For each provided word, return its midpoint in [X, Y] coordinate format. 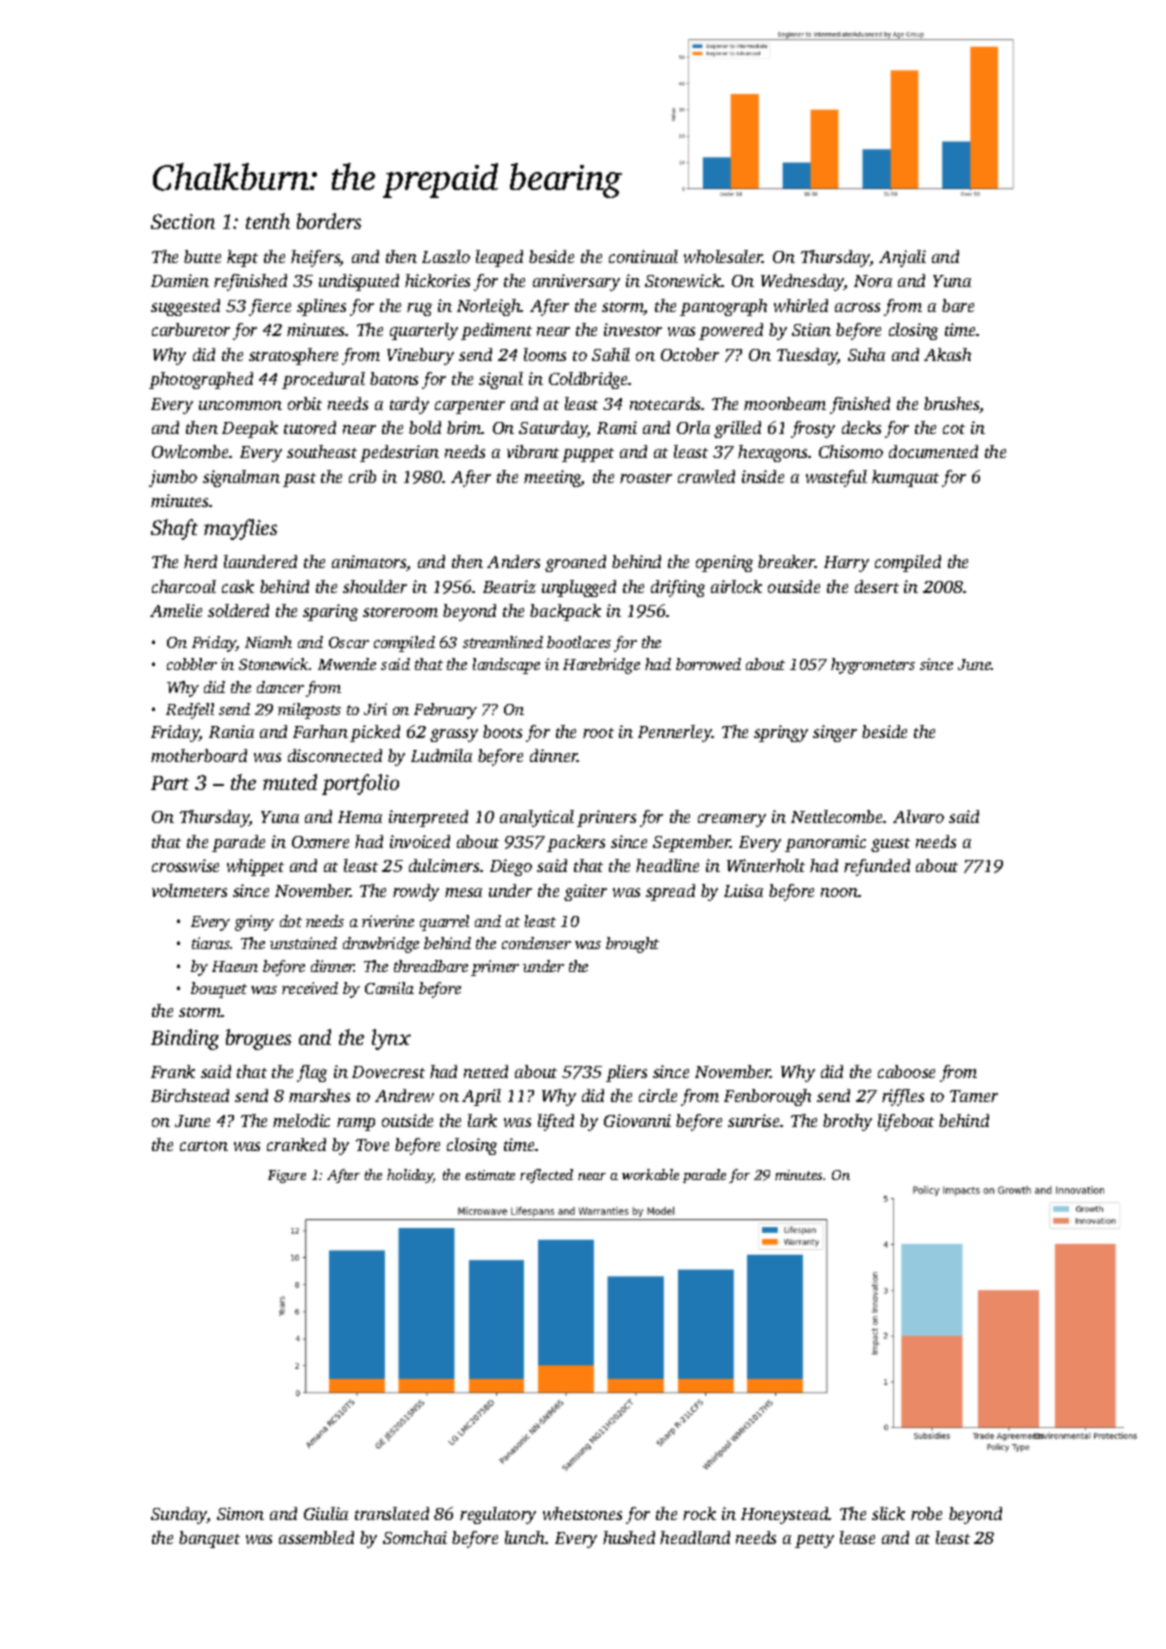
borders [329, 221]
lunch [525, 1537]
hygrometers [873, 666]
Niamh [268, 642]
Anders [513, 561]
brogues [258, 1039]
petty [814, 1541]
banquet [209, 1539]
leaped [499, 258]
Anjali [902, 258]
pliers [626, 1073]
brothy [847, 1122]
